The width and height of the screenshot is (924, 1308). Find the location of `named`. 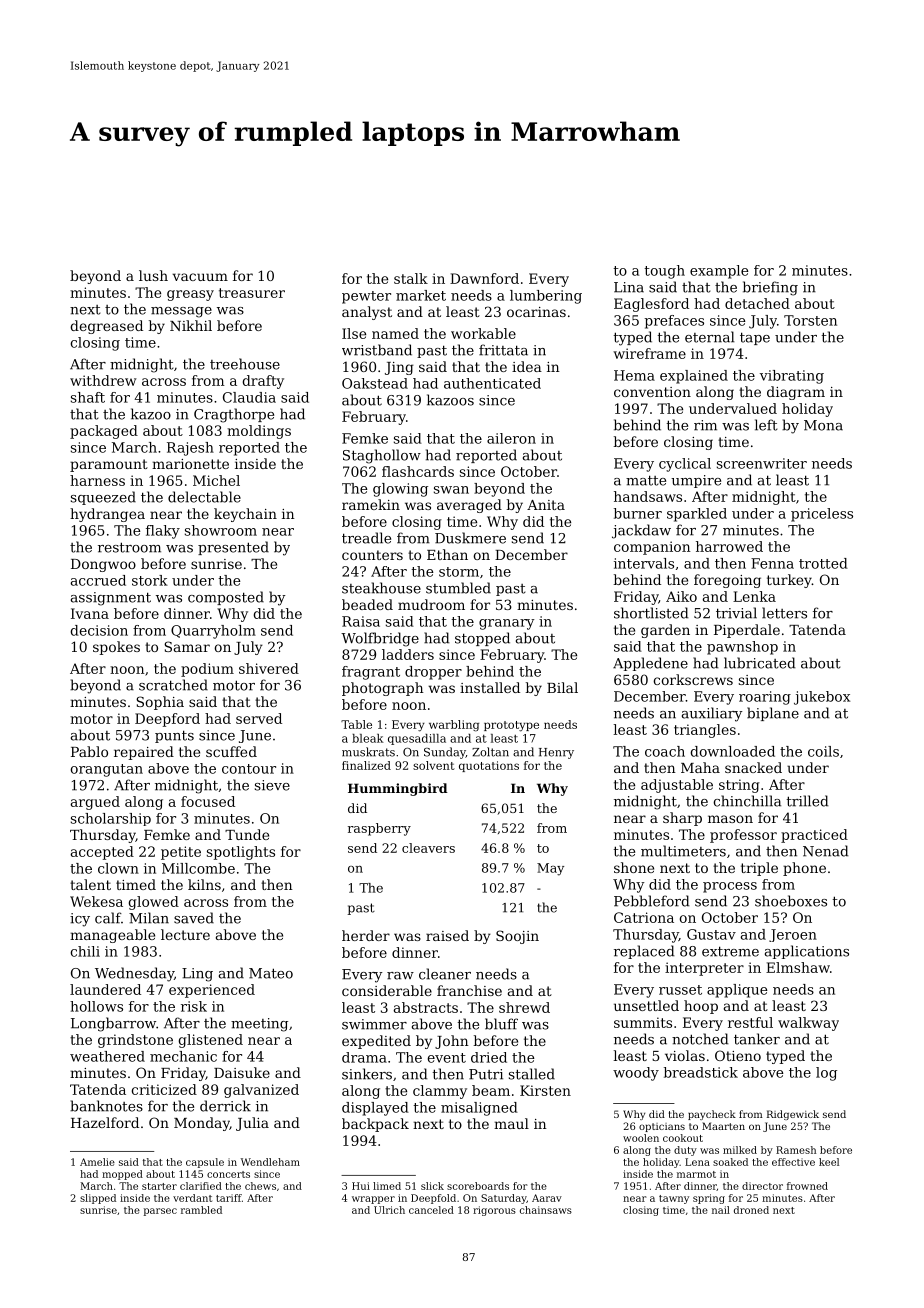

named is located at coordinates (395, 333).
